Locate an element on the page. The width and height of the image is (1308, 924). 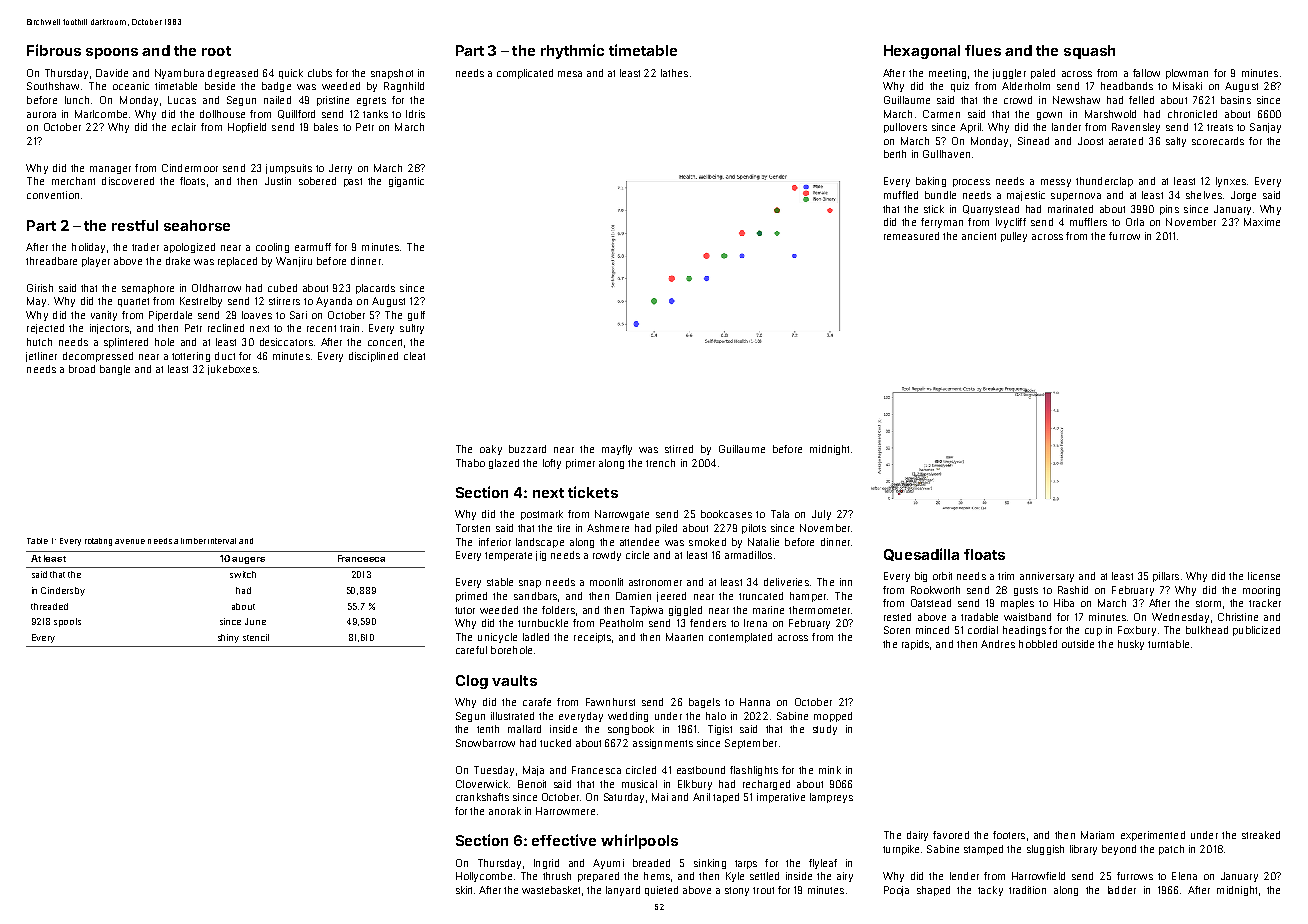
Tala is located at coordinates (780, 514).
